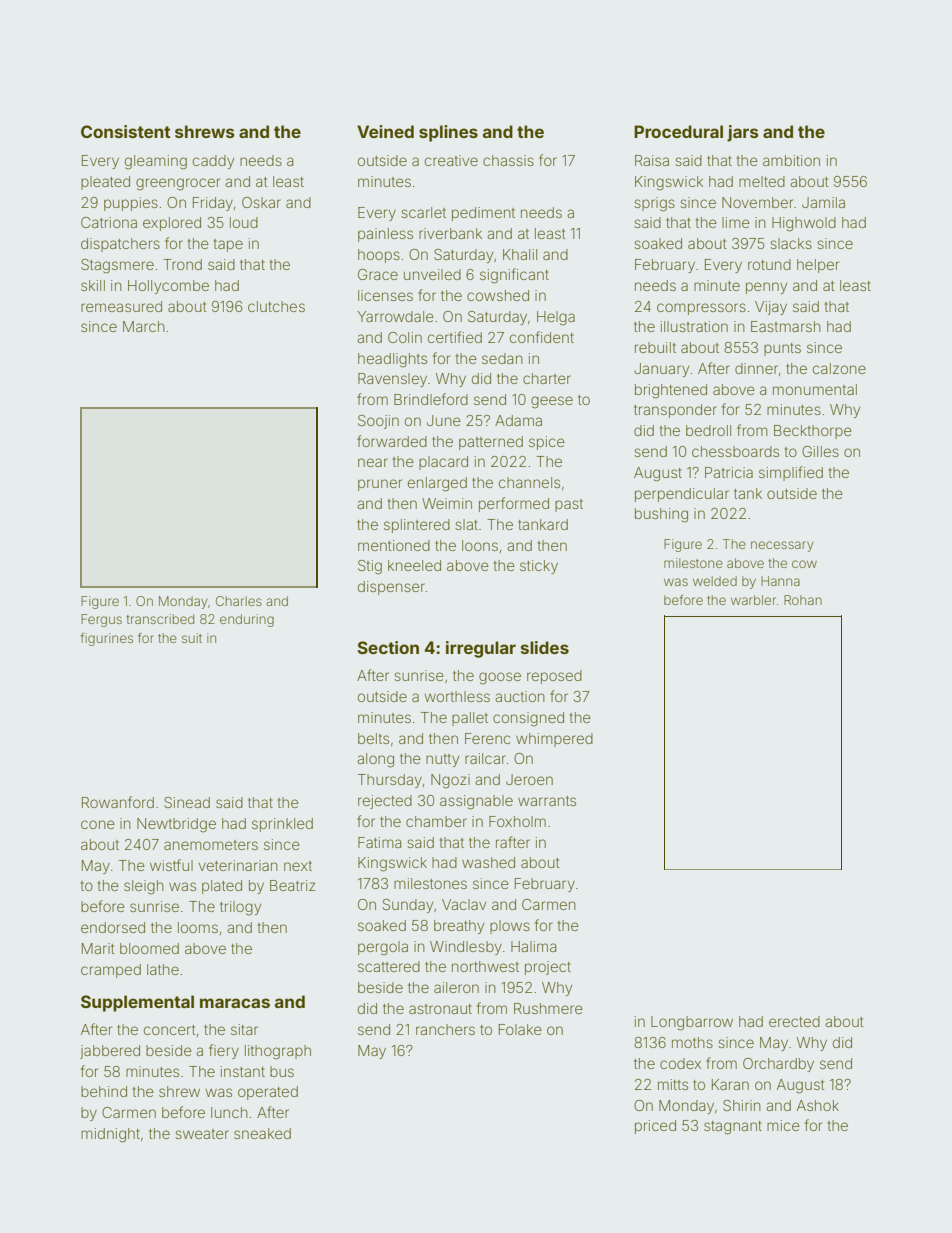  I want to click on near, so click(373, 462).
